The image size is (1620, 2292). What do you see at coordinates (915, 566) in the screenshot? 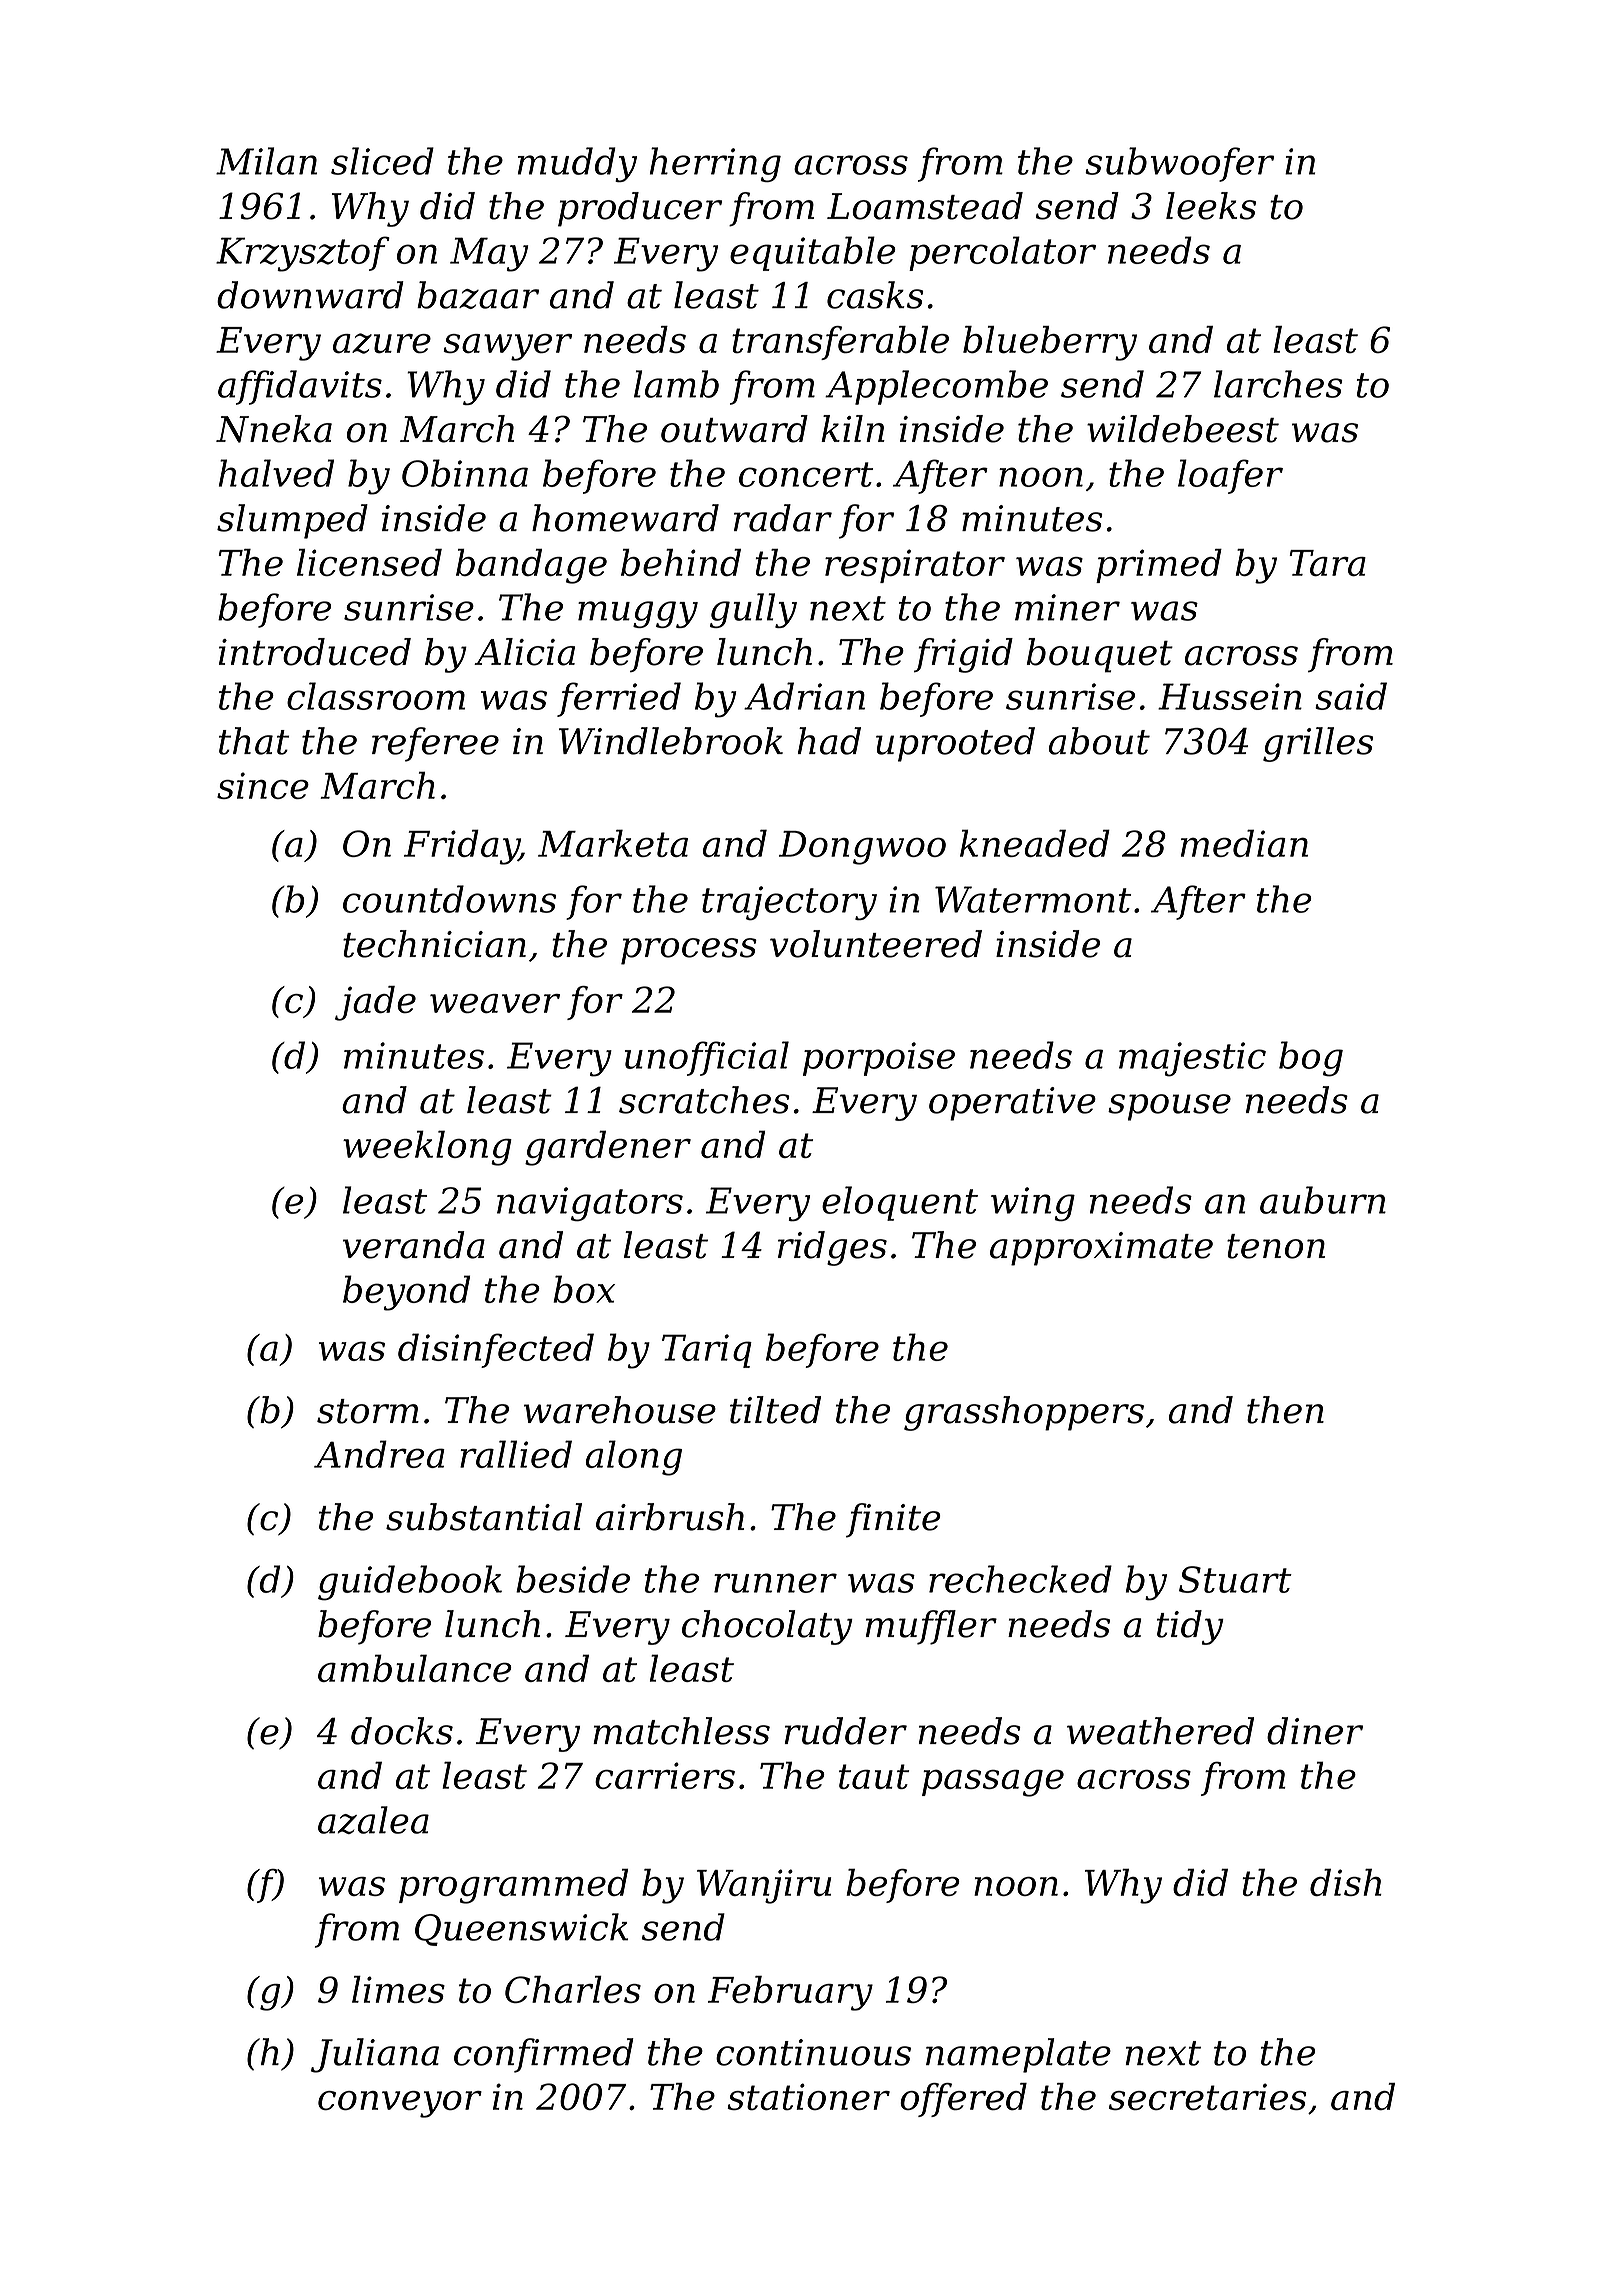
I see `respirator` at bounding box center [915, 566].
